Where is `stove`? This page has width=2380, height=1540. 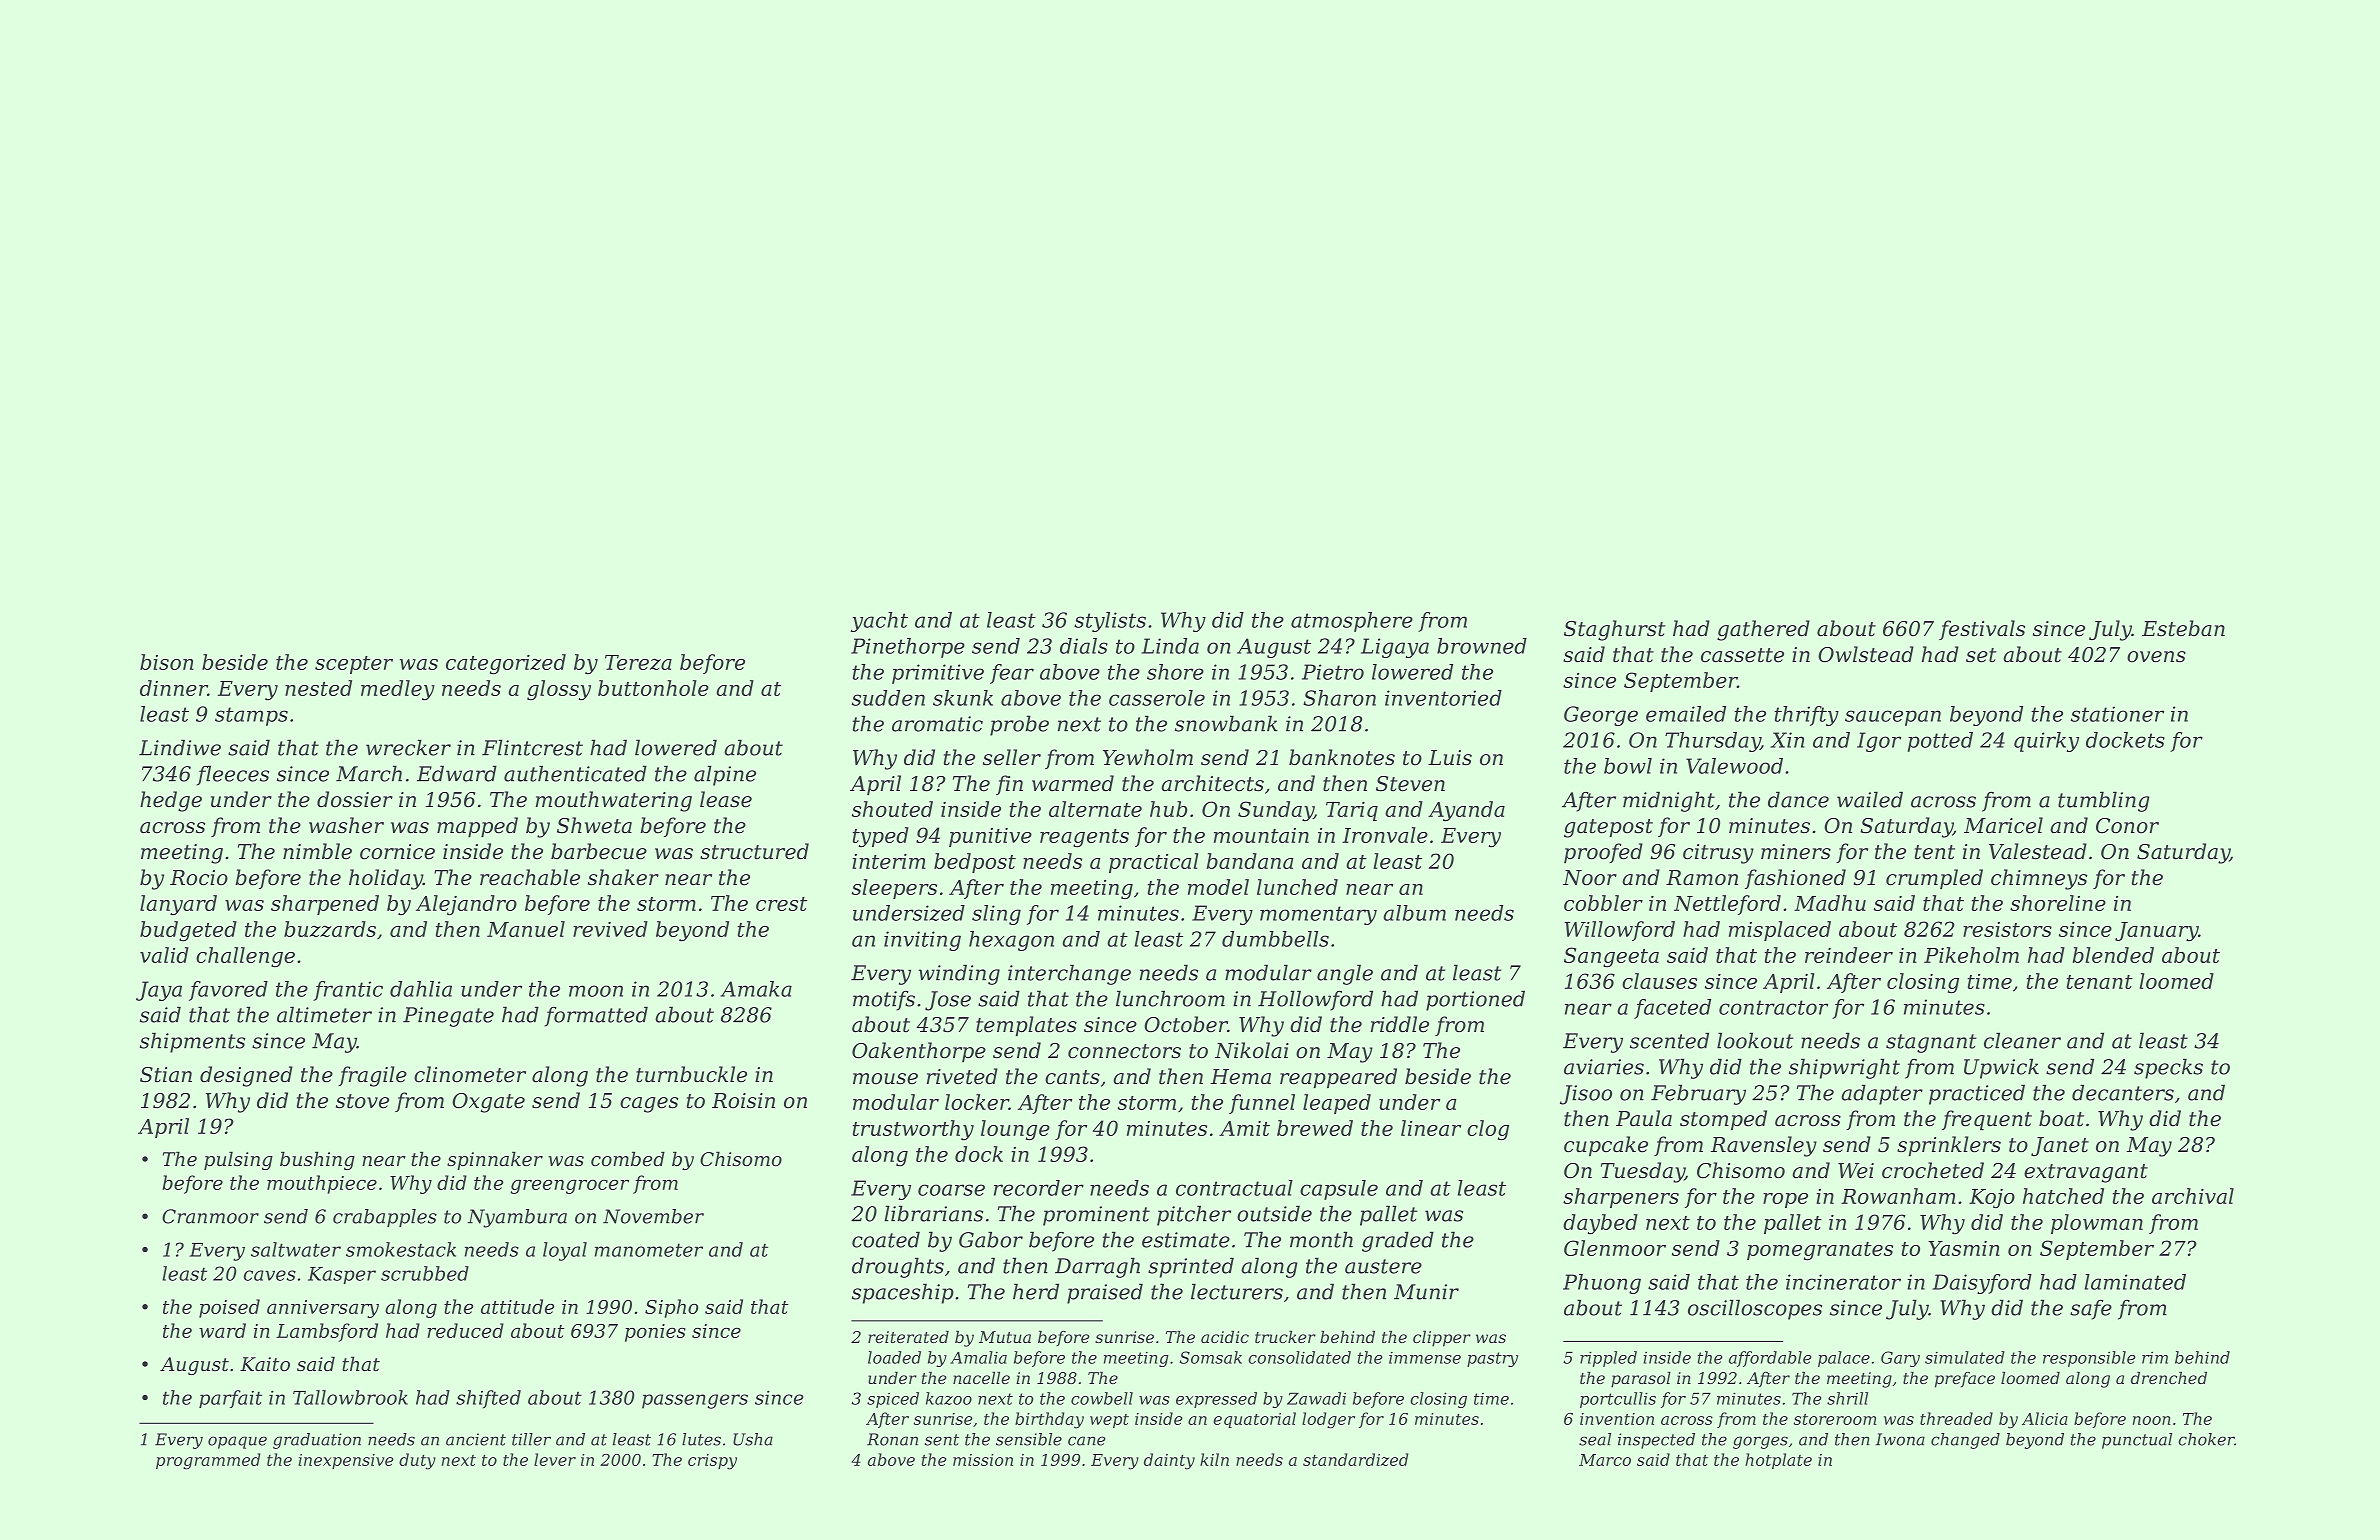 stove is located at coordinates (362, 1101).
